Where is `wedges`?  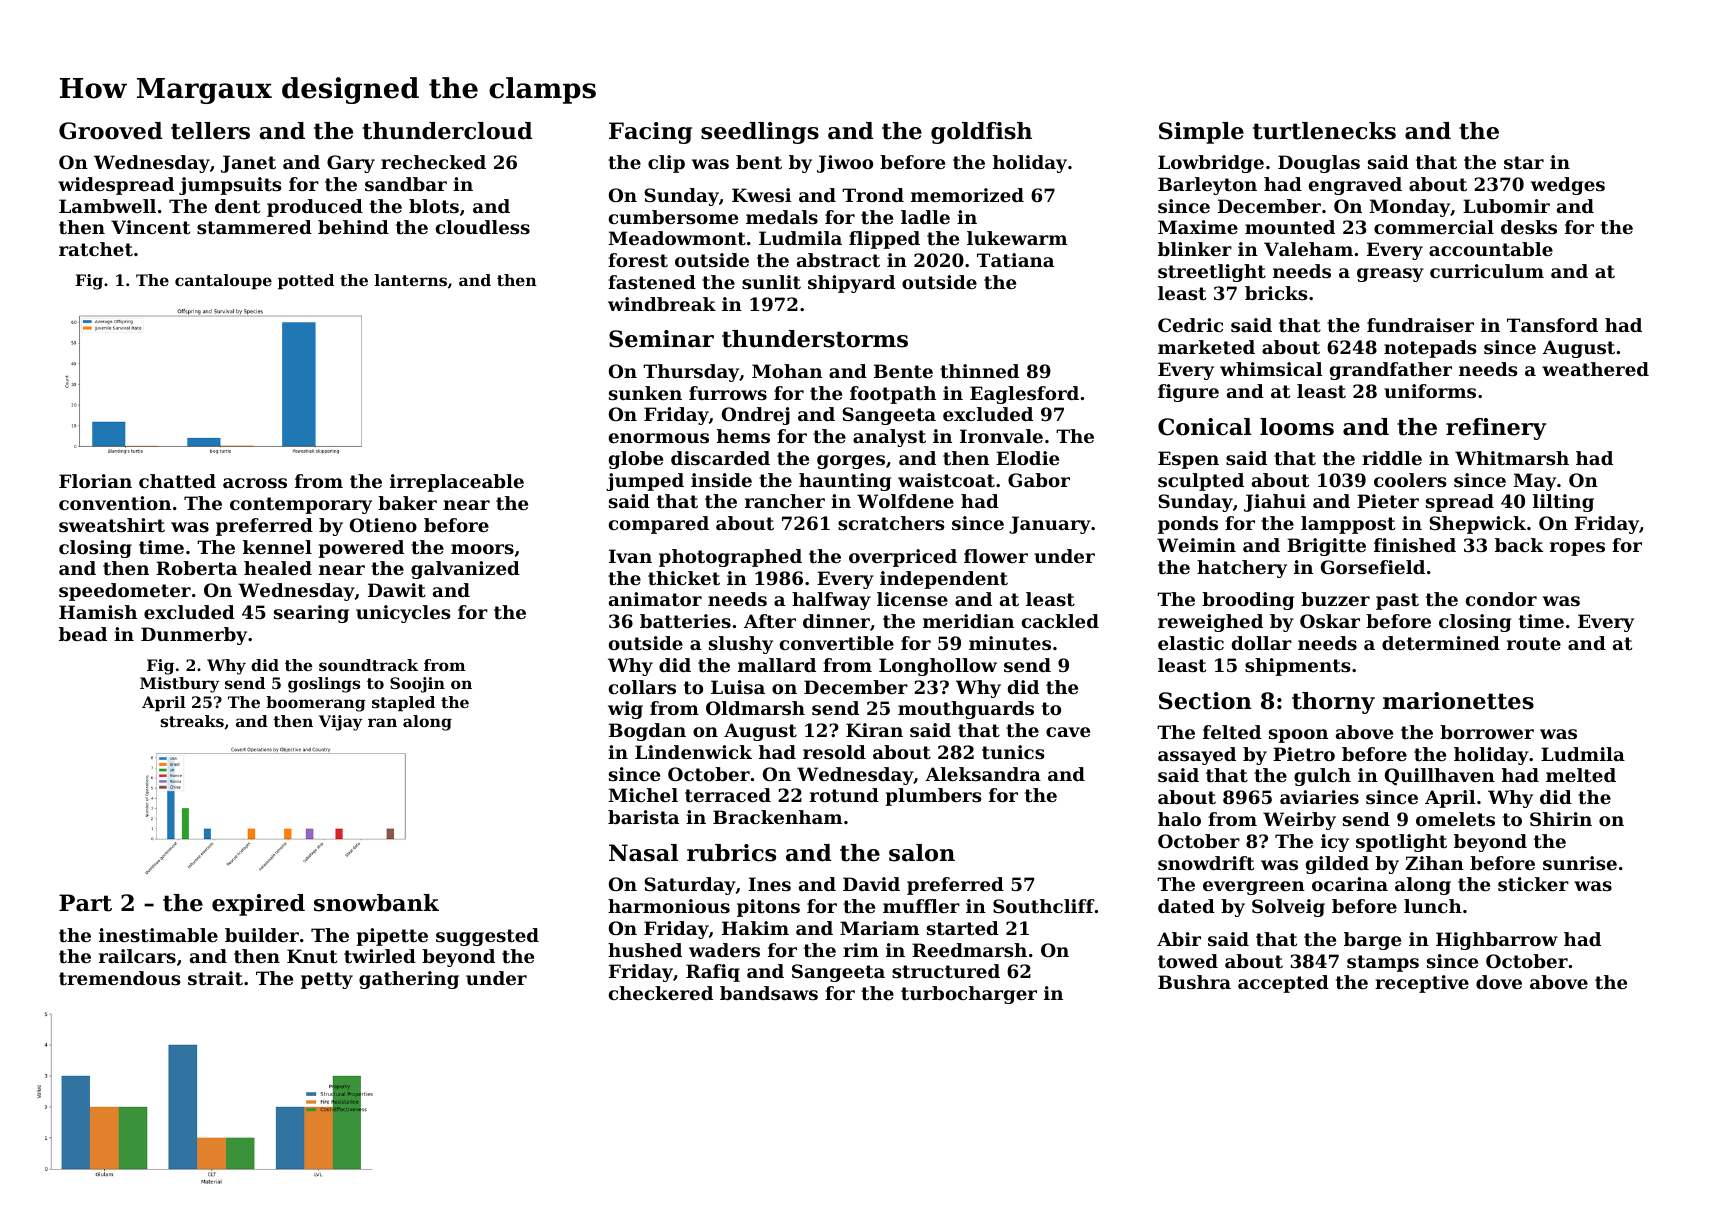
wedges is located at coordinates (1568, 186).
